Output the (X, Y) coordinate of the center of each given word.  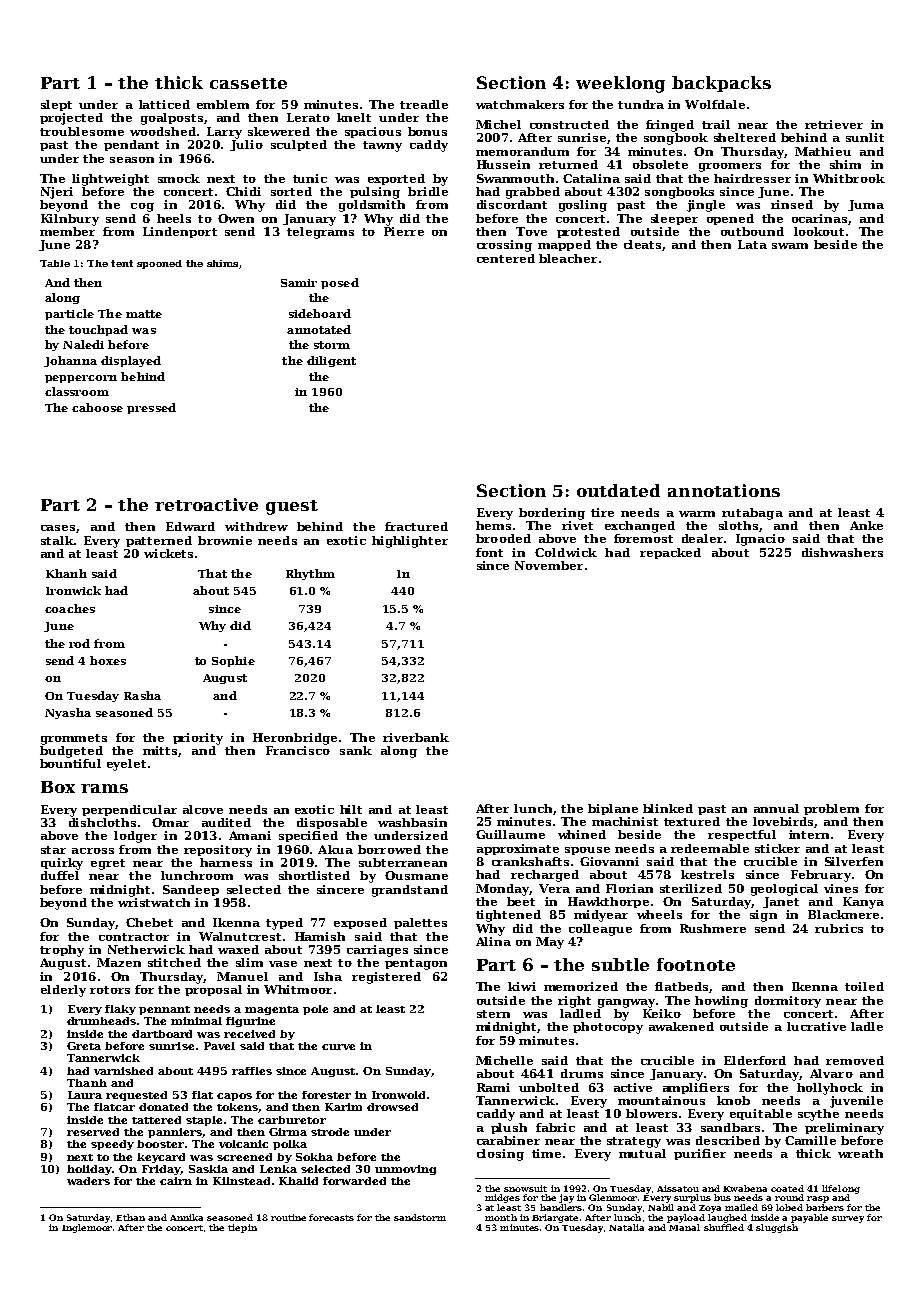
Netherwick (146, 949)
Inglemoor (87, 1228)
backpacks (721, 84)
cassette (248, 83)
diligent (331, 361)
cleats (642, 244)
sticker (777, 848)
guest (292, 507)
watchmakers (520, 104)
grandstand (410, 891)
